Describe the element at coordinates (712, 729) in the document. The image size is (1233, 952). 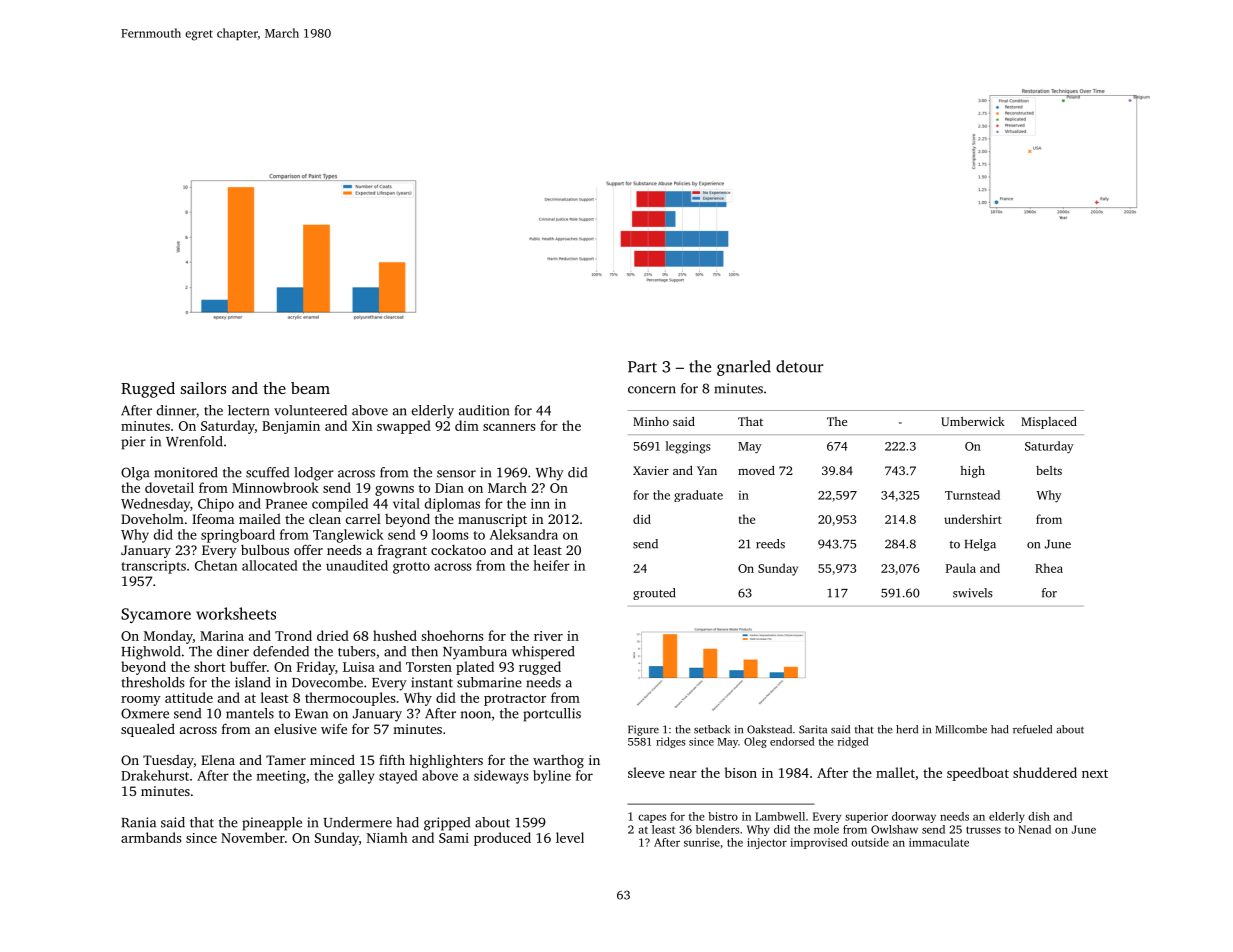
I see `setback` at that location.
